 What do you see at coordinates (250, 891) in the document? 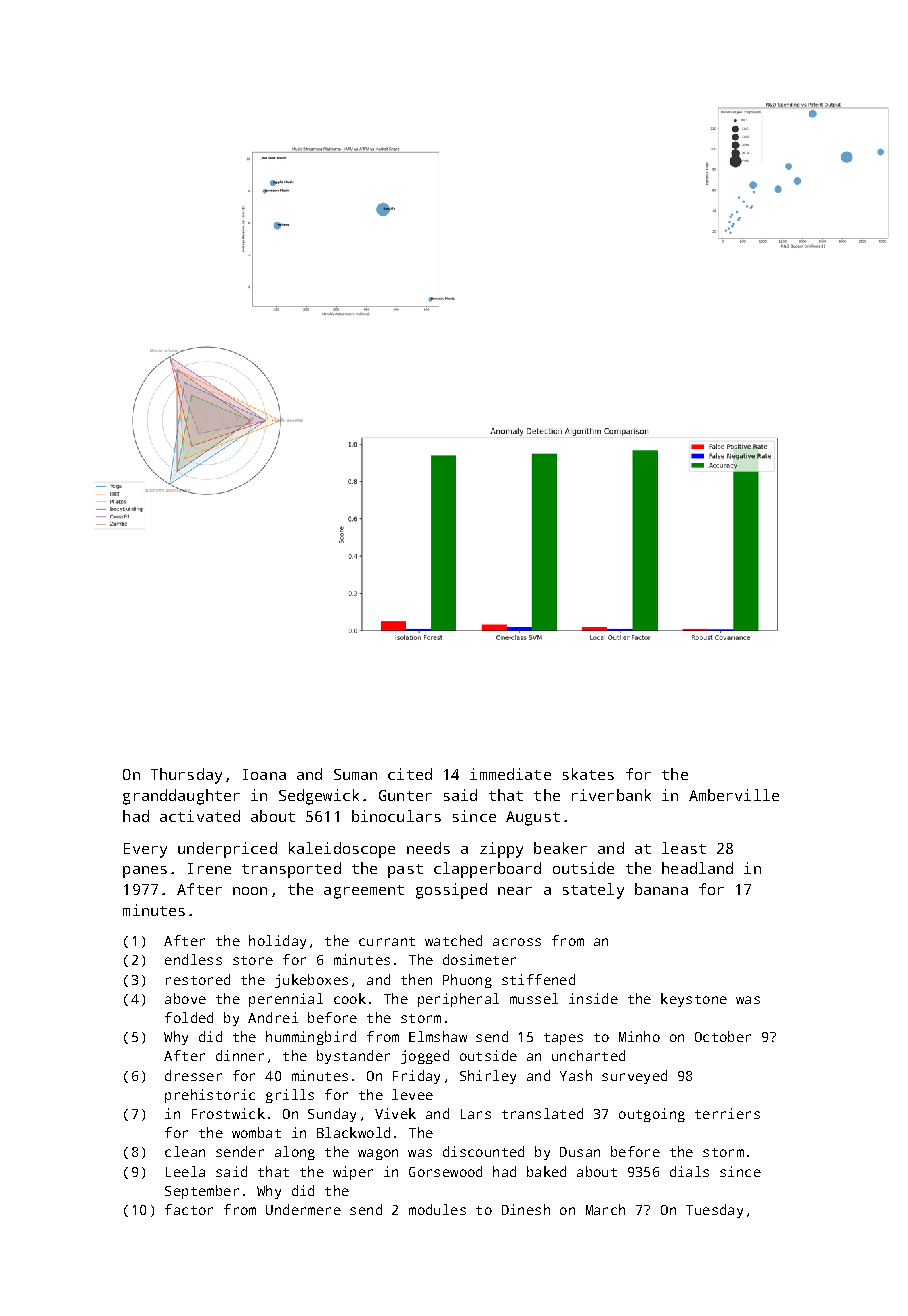
I see `noon` at bounding box center [250, 891].
